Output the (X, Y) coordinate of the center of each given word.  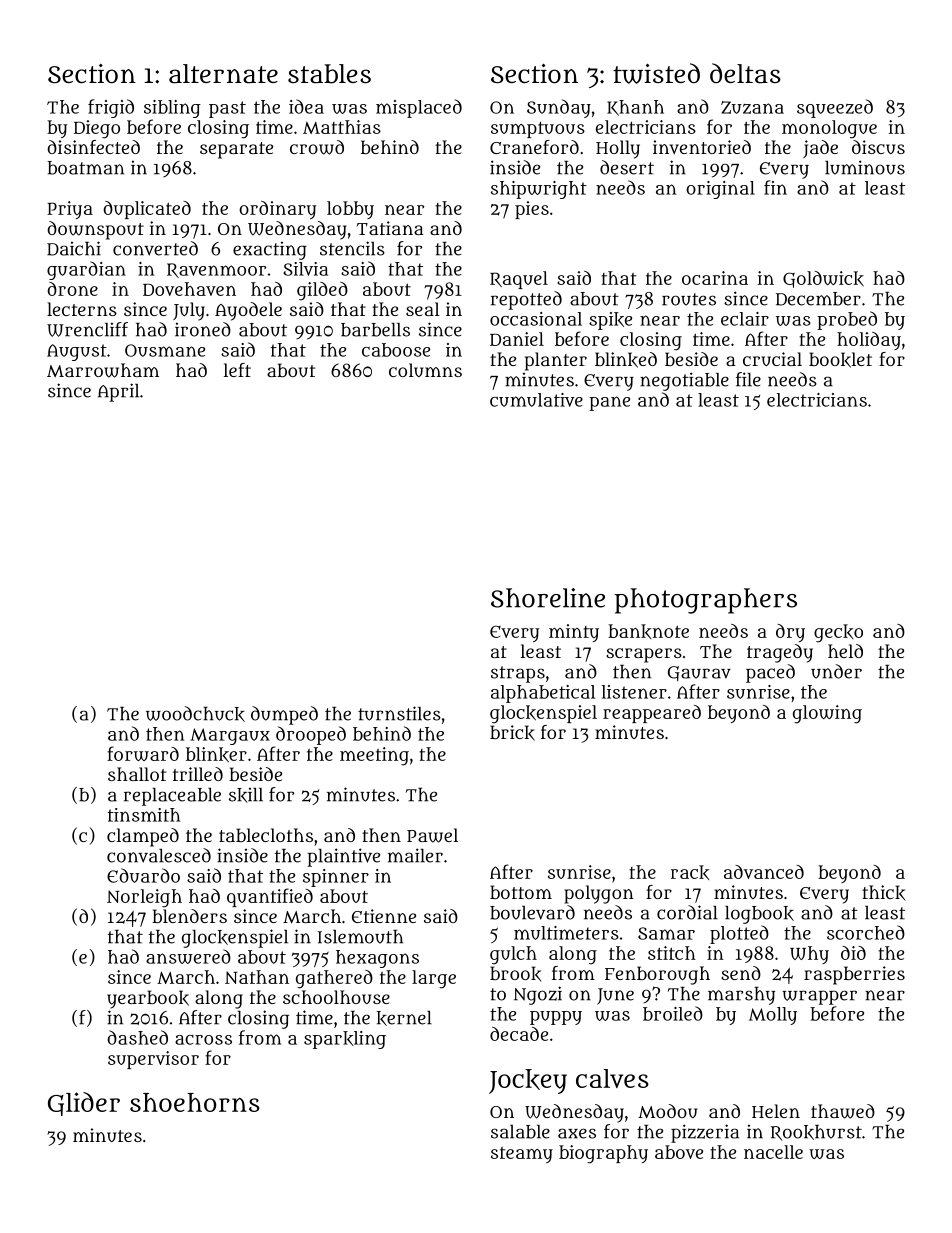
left (237, 370)
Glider (84, 1104)
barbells (375, 330)
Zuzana (752, 107)
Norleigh (144, 898)
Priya (70, 210)
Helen (776, 1111)
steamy (522, 1155)
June (615, 996)
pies (532, 210)
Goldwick (823, 279)
